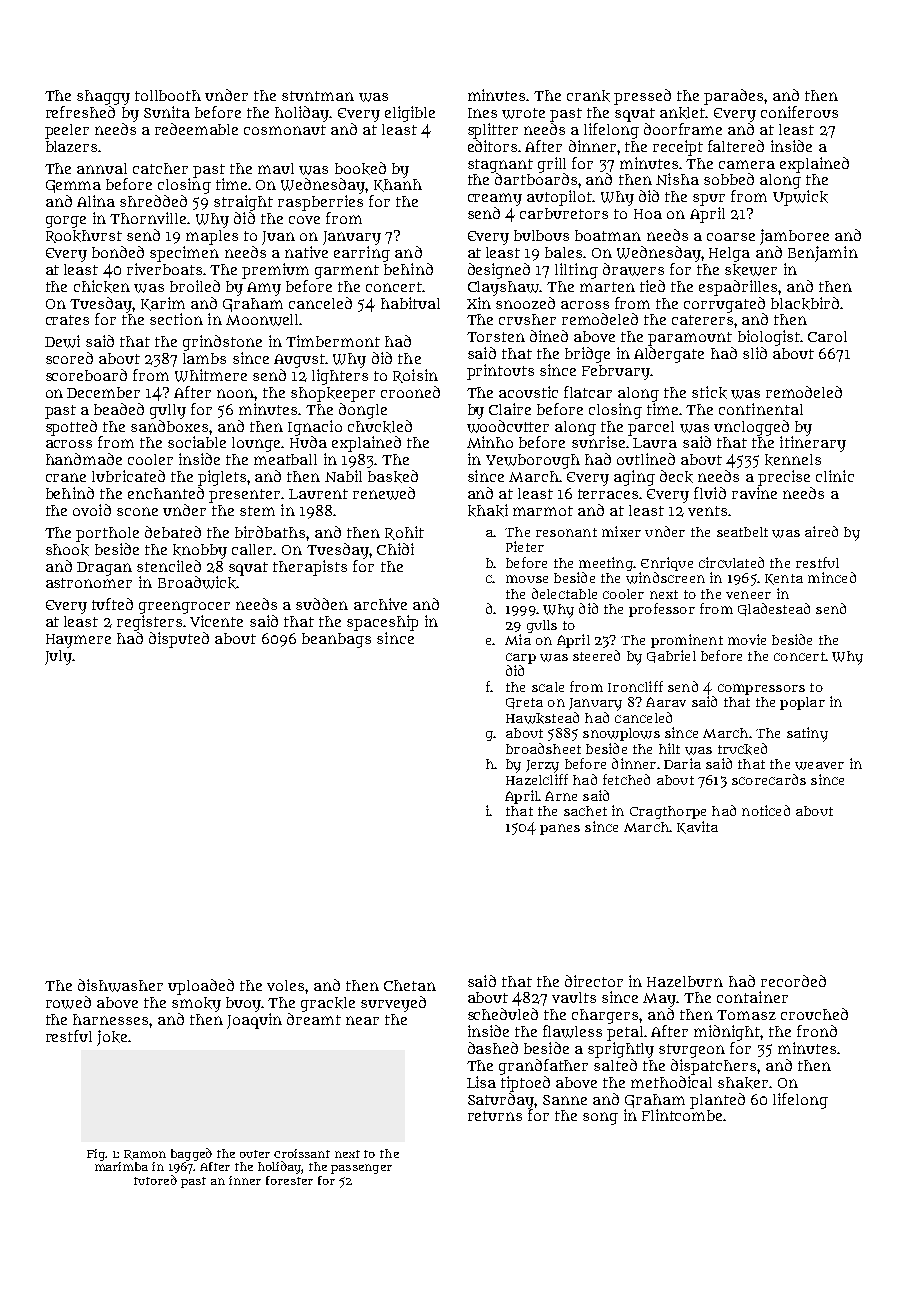  I want to click on espadrilles, so click(738, 288).
